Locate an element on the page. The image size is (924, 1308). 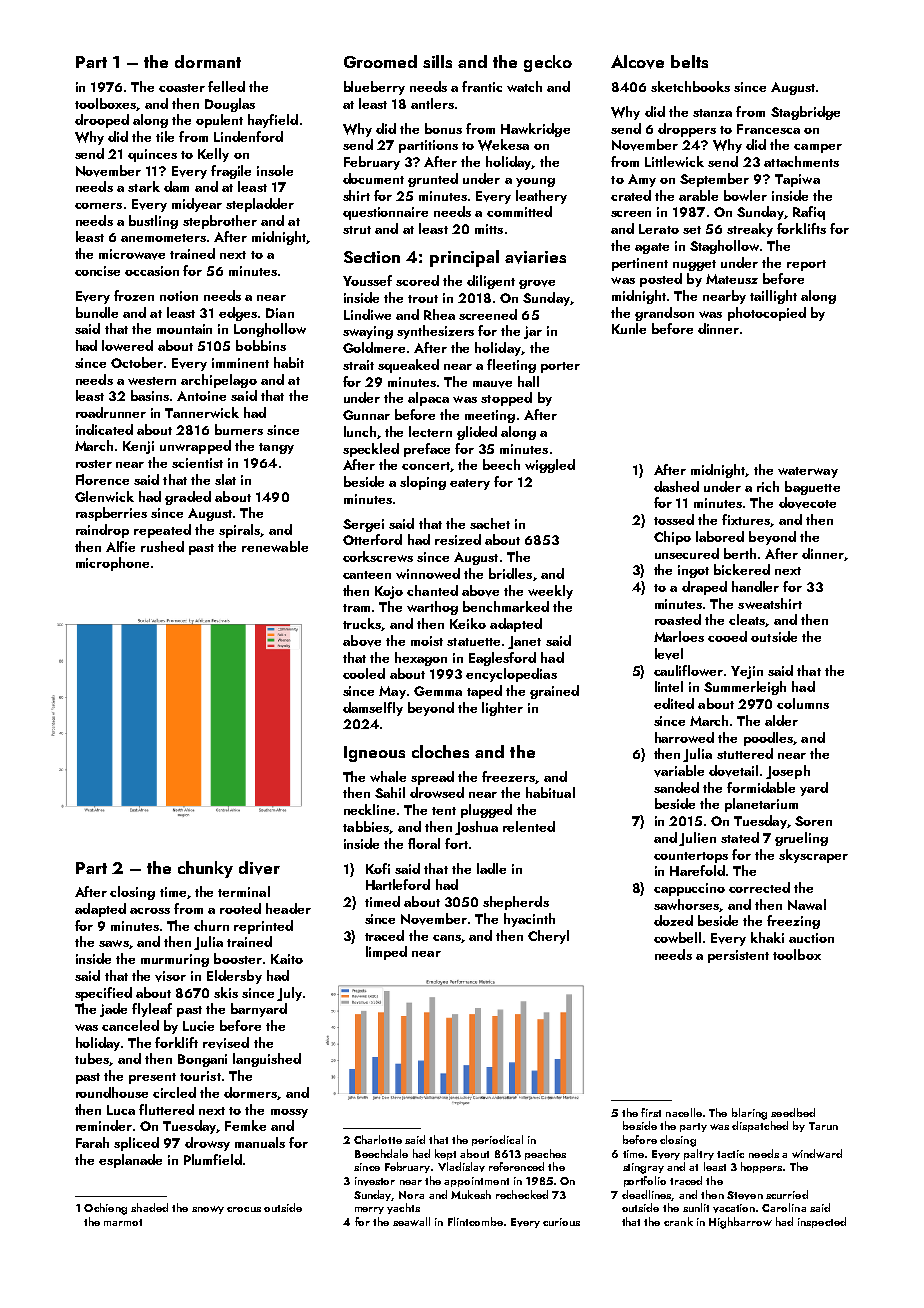
Farah is located at coordinates (92, 1142).
